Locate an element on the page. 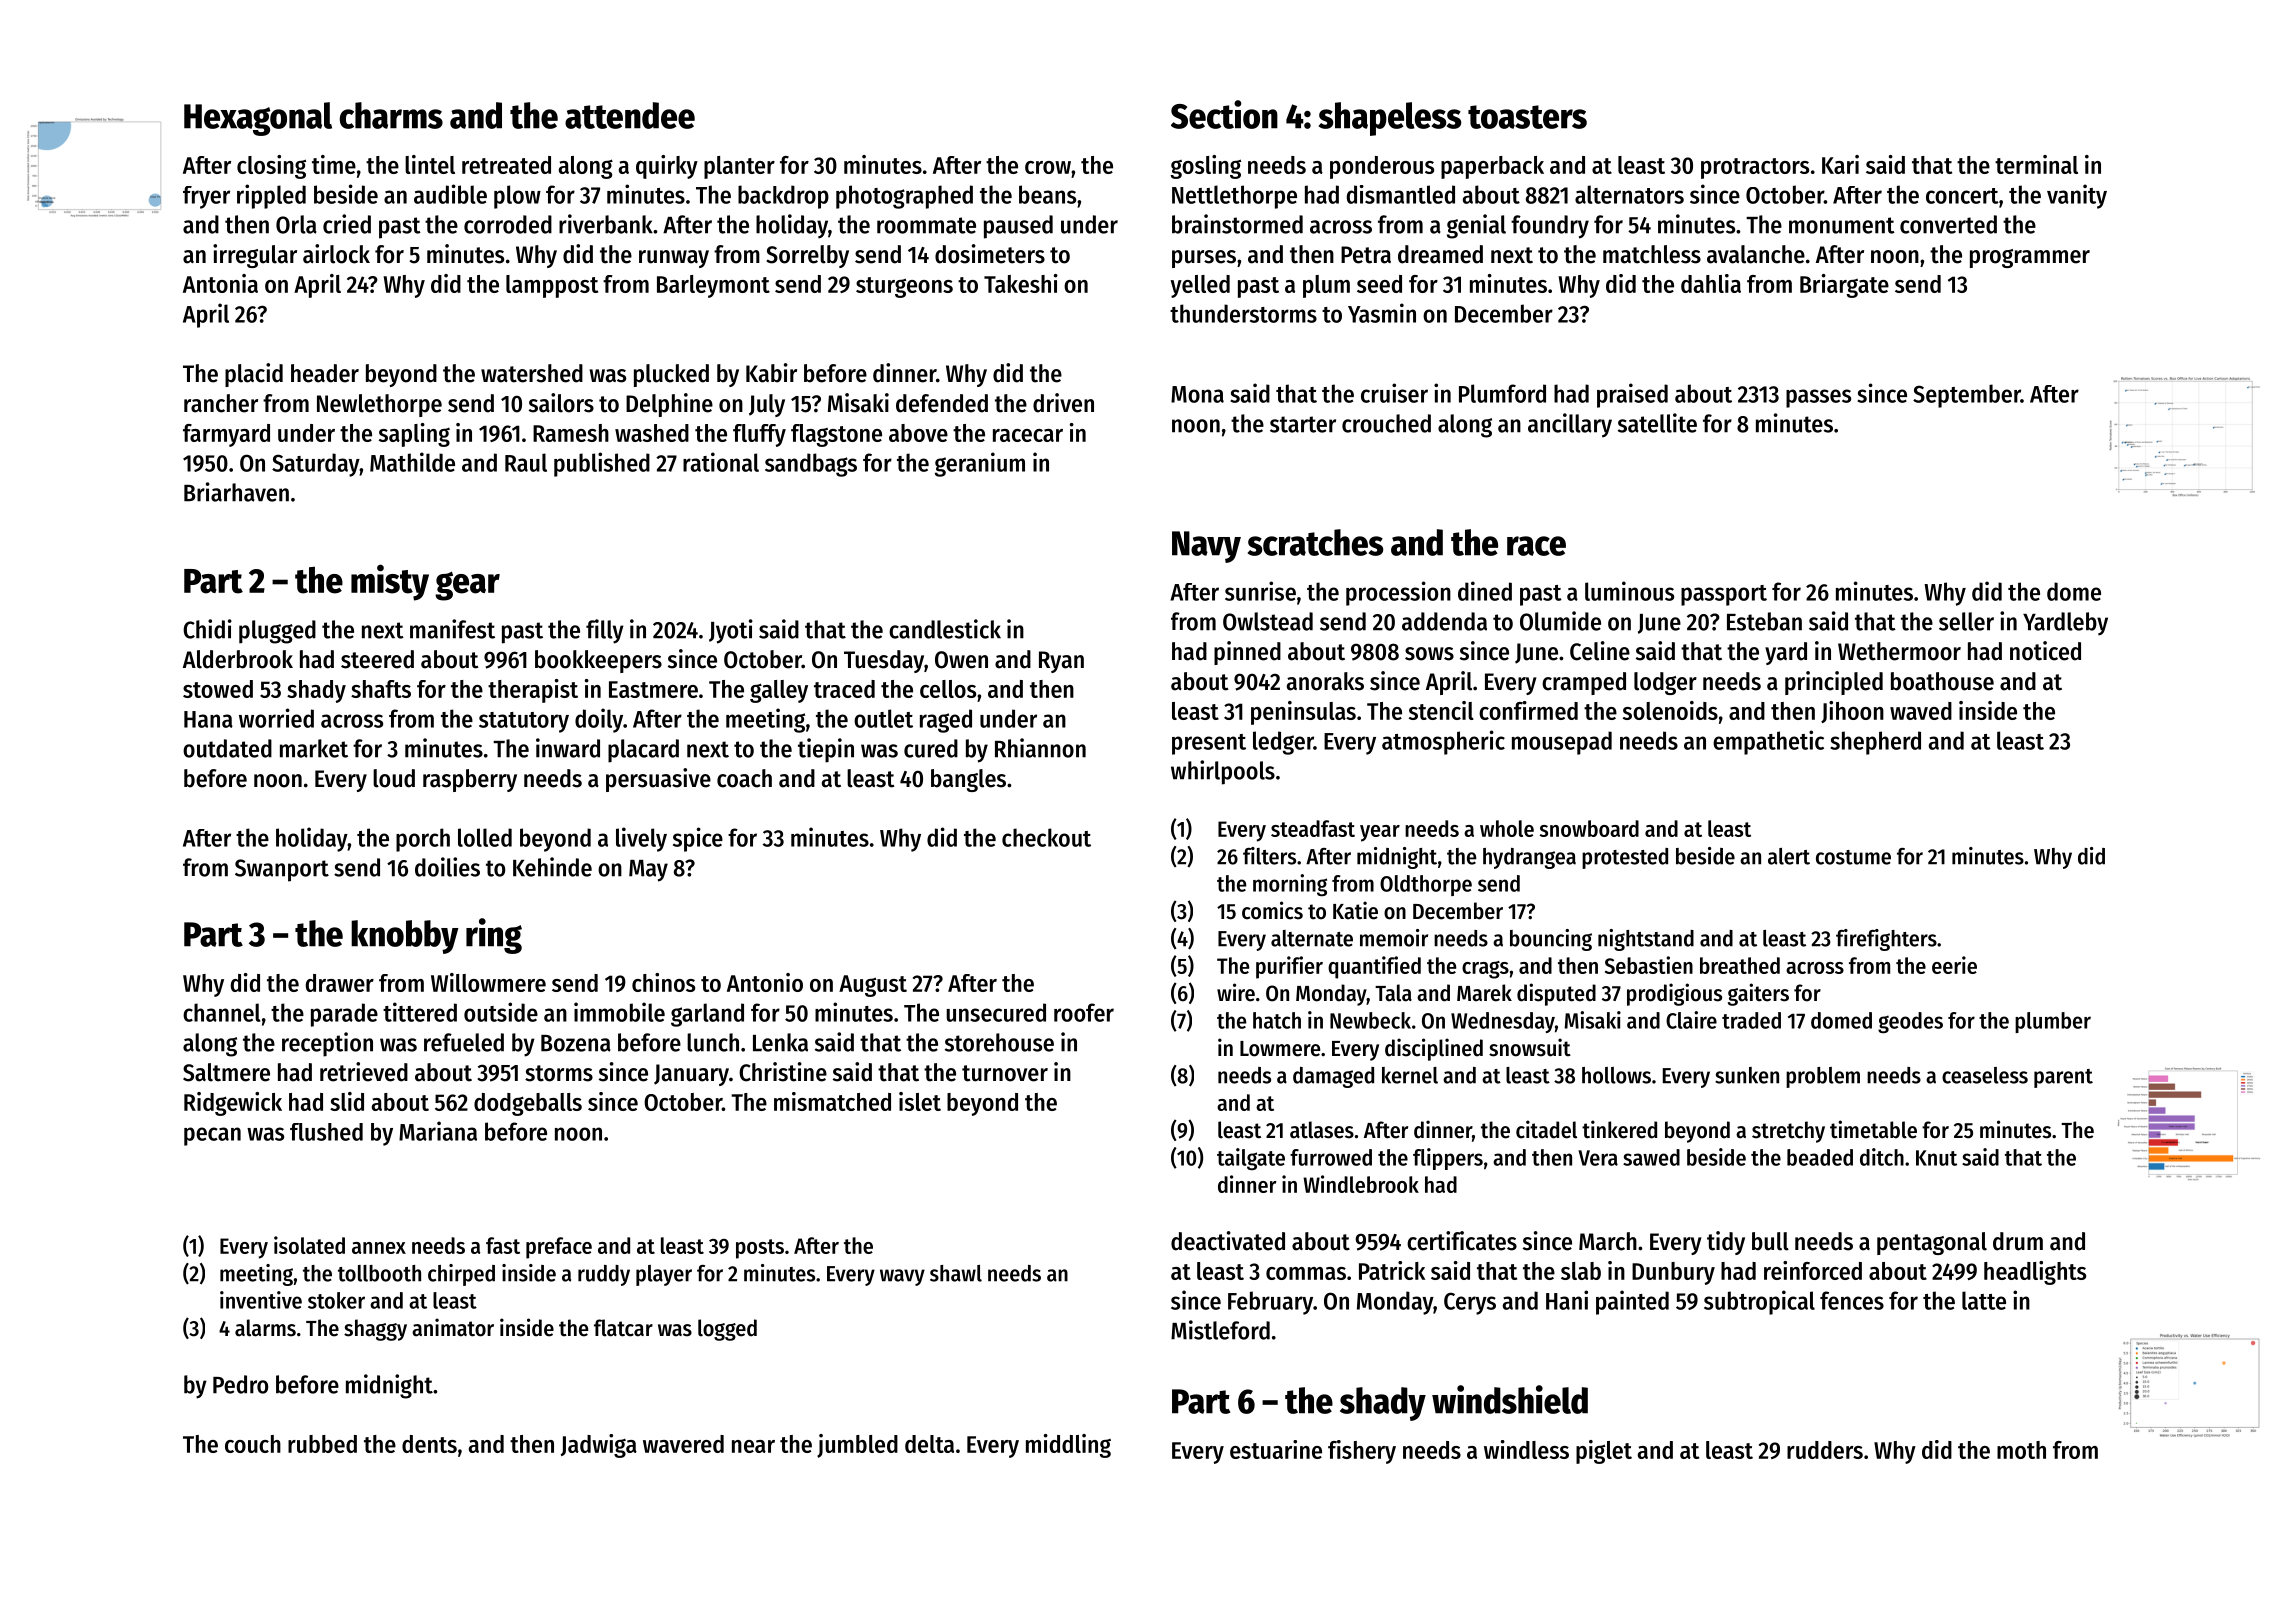 The width and height of the image is (2292, 1620). Kari is located at coordinates (1840, 164).
